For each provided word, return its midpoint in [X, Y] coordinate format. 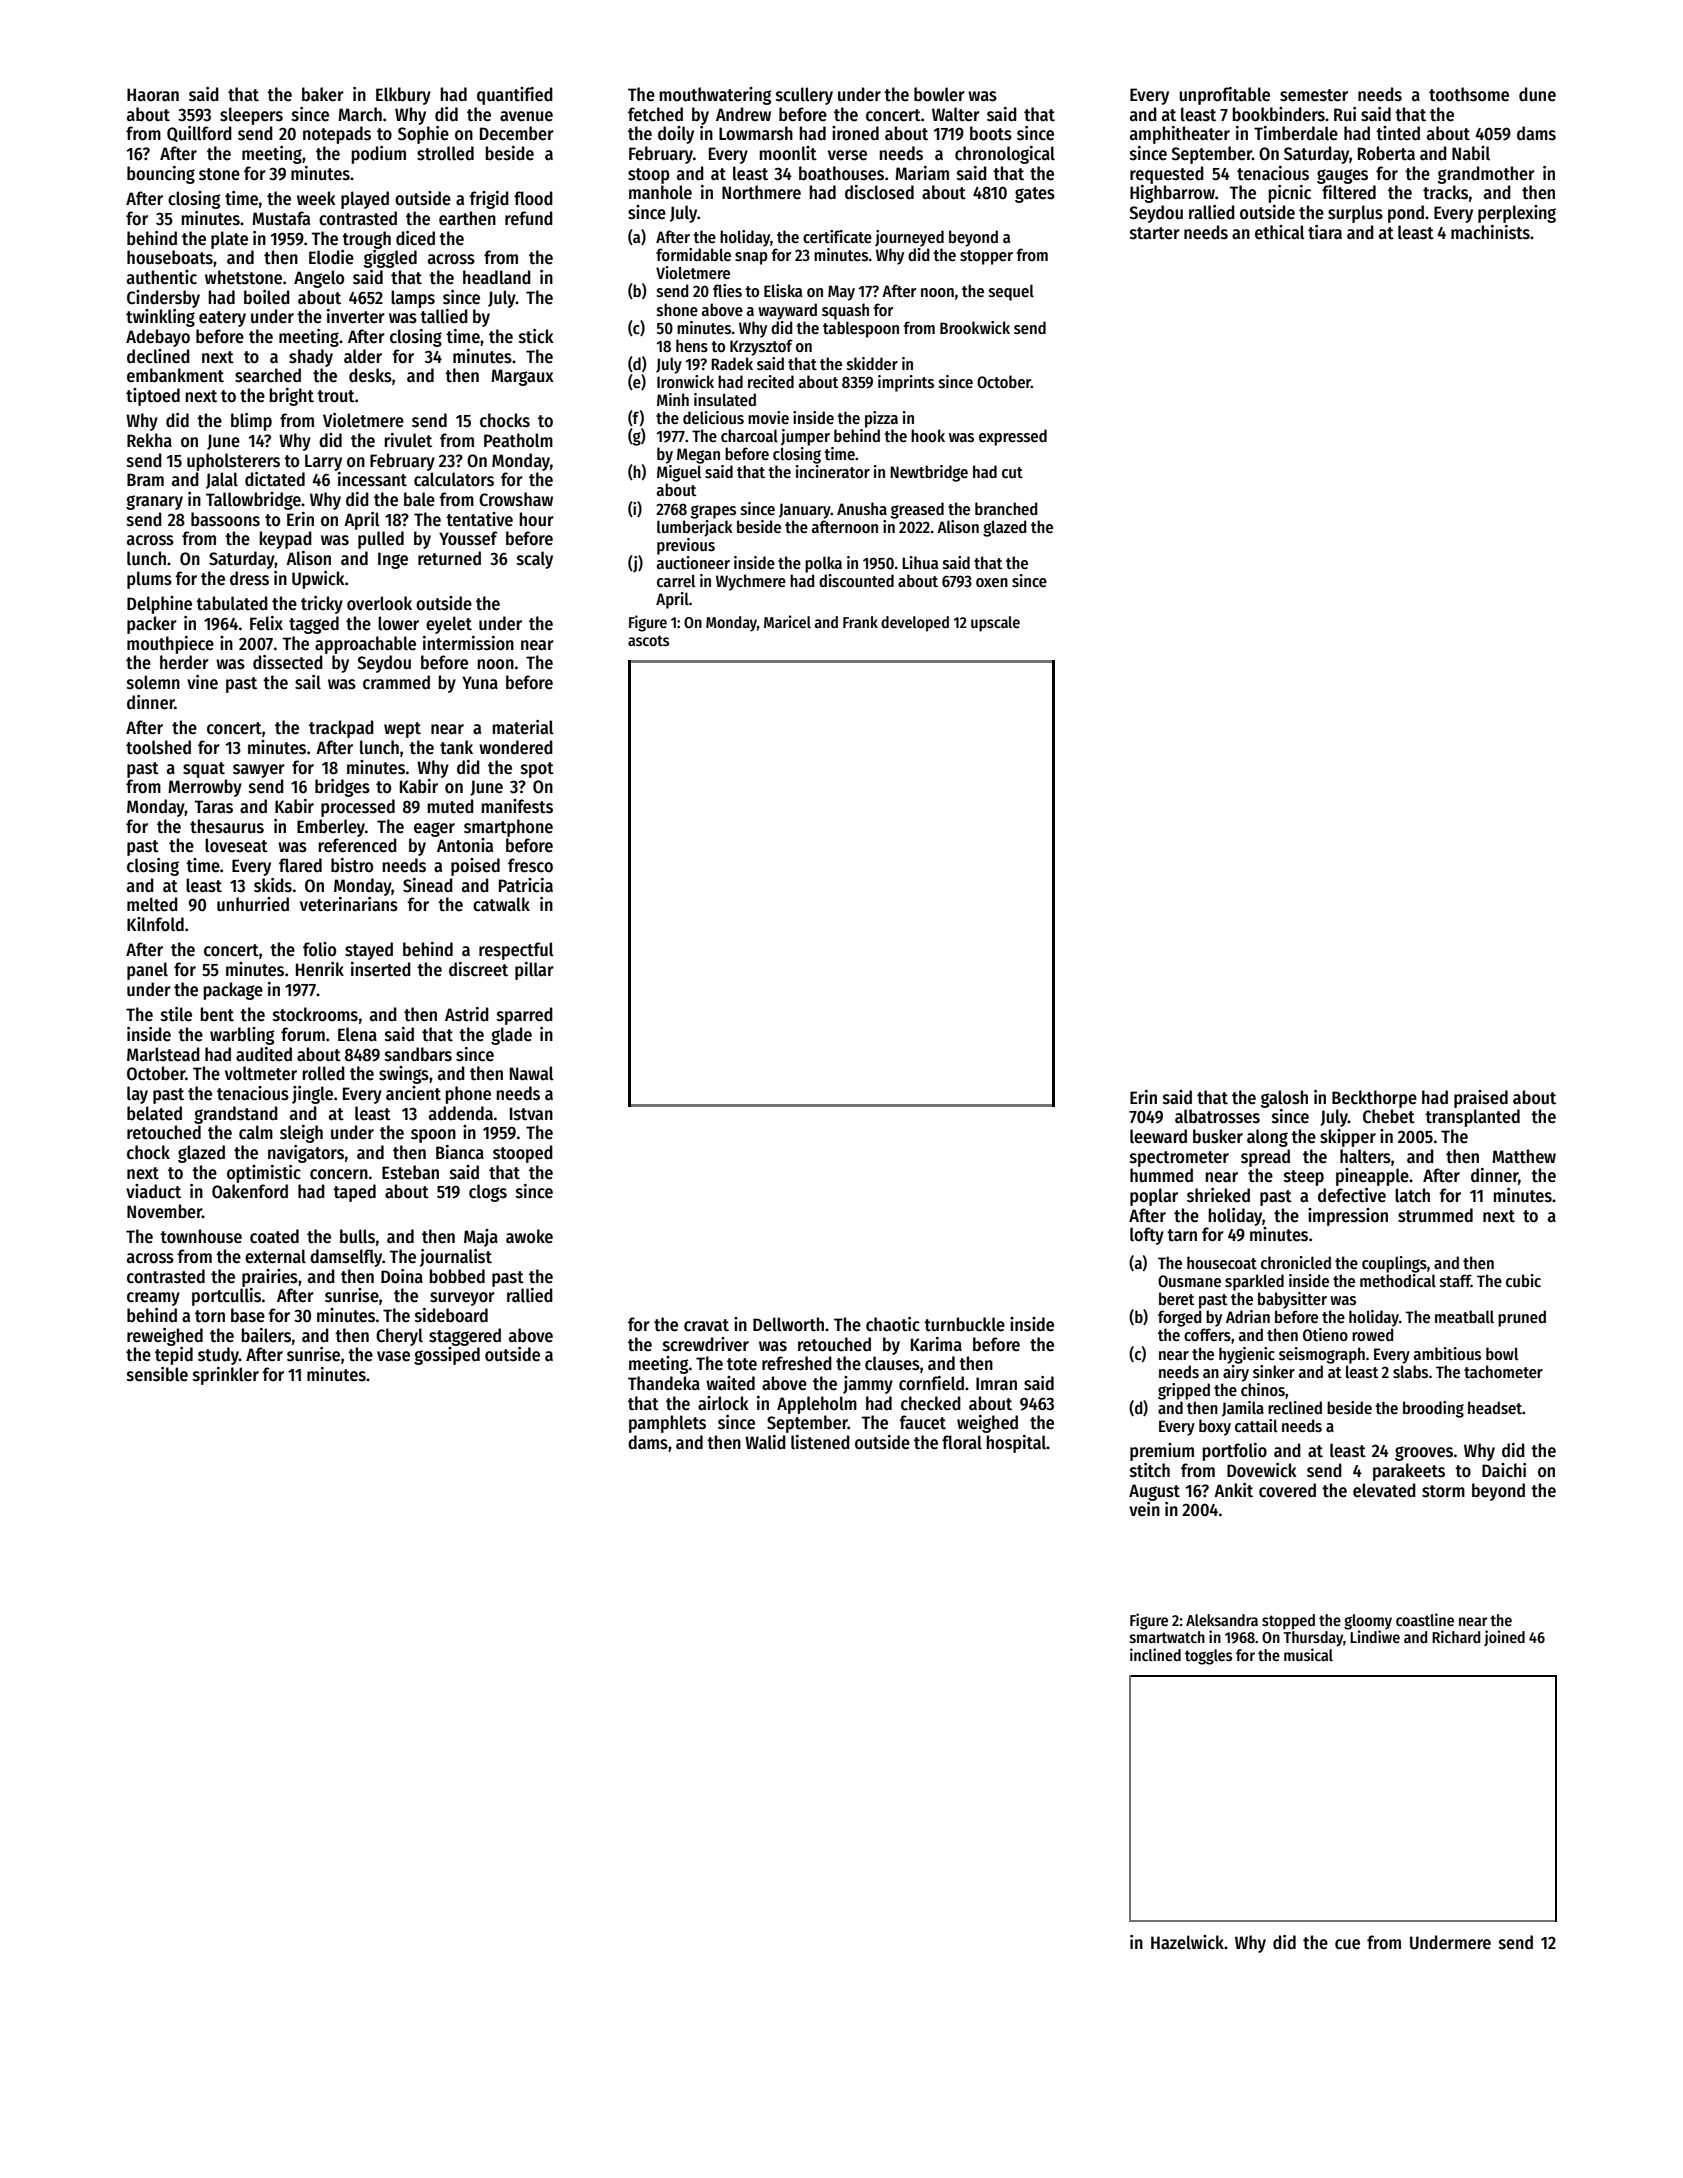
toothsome [1469, 94]
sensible [157, 1374]
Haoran [153, 95]
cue [1347, 1944]
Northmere [761, 192]
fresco [530, 865]
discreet [478, 969]
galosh [1284, 1099]
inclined [1155, 1654]
